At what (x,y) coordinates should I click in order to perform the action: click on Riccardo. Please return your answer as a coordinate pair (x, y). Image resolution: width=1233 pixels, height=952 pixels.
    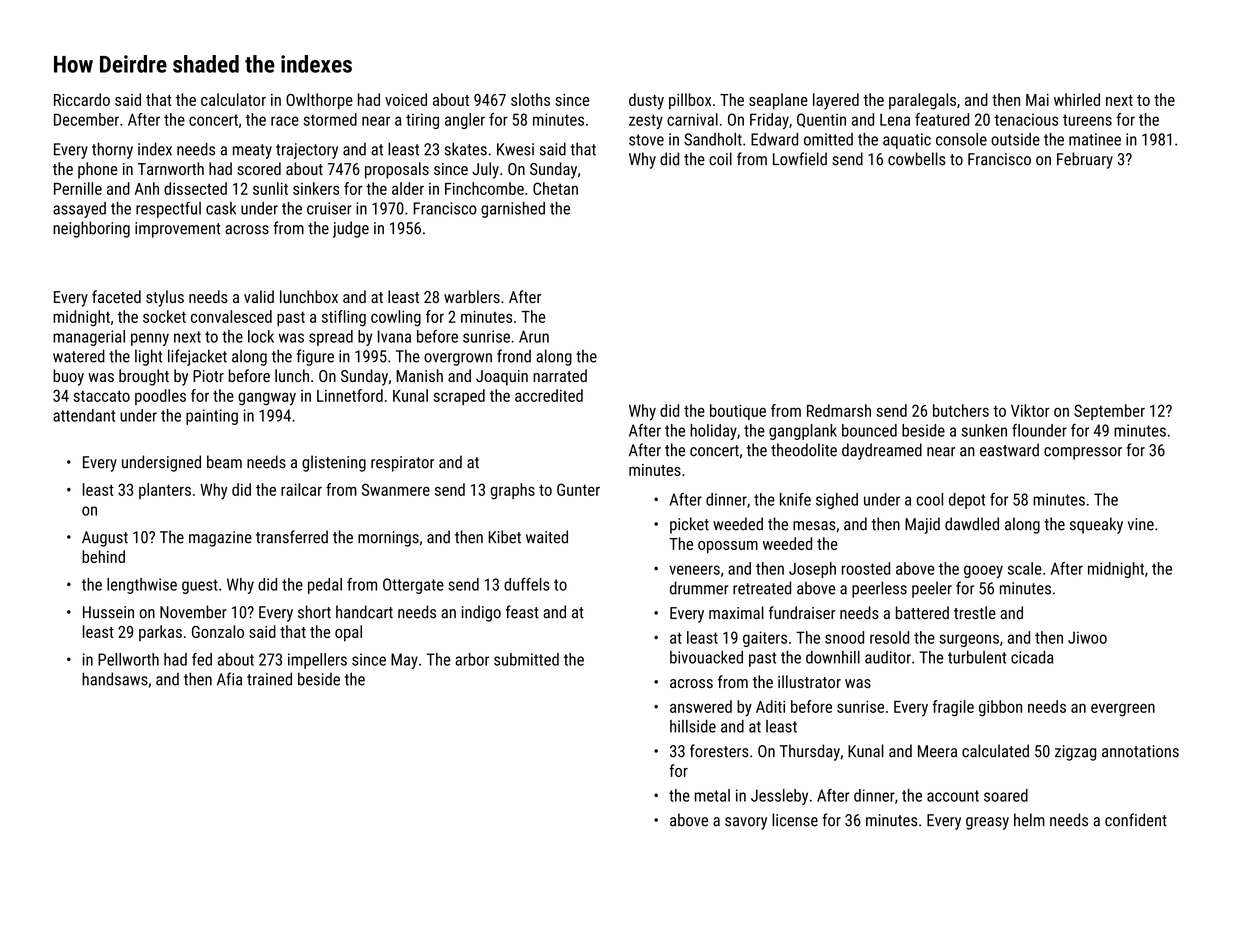
    Looking at the image, I should click on (82, 99).
